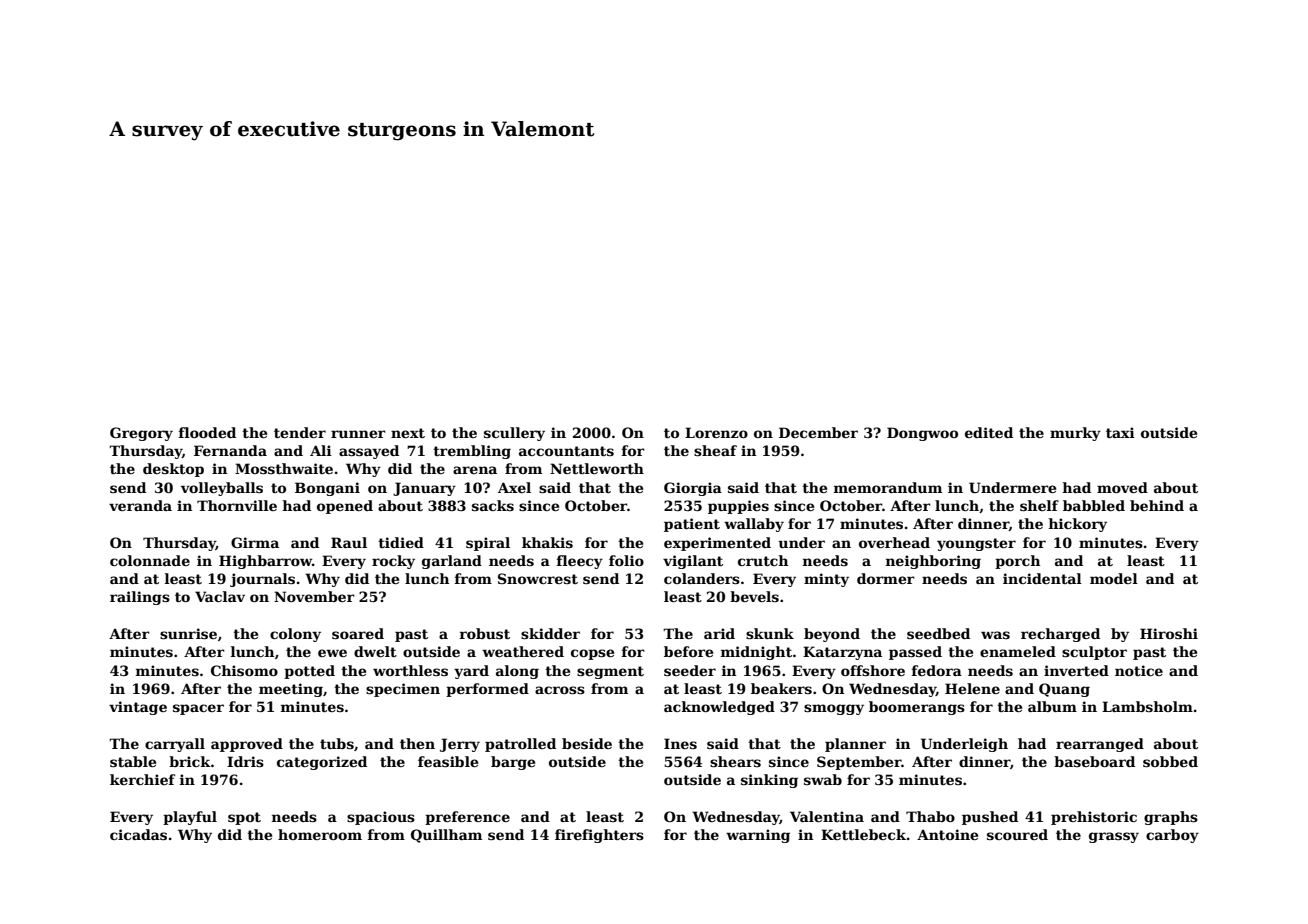 The image size is (1308, 924). What do you see at coordinates (538, 578) in the screenshot?
I see `Snowcrest` at bounding box center [538, 578].
